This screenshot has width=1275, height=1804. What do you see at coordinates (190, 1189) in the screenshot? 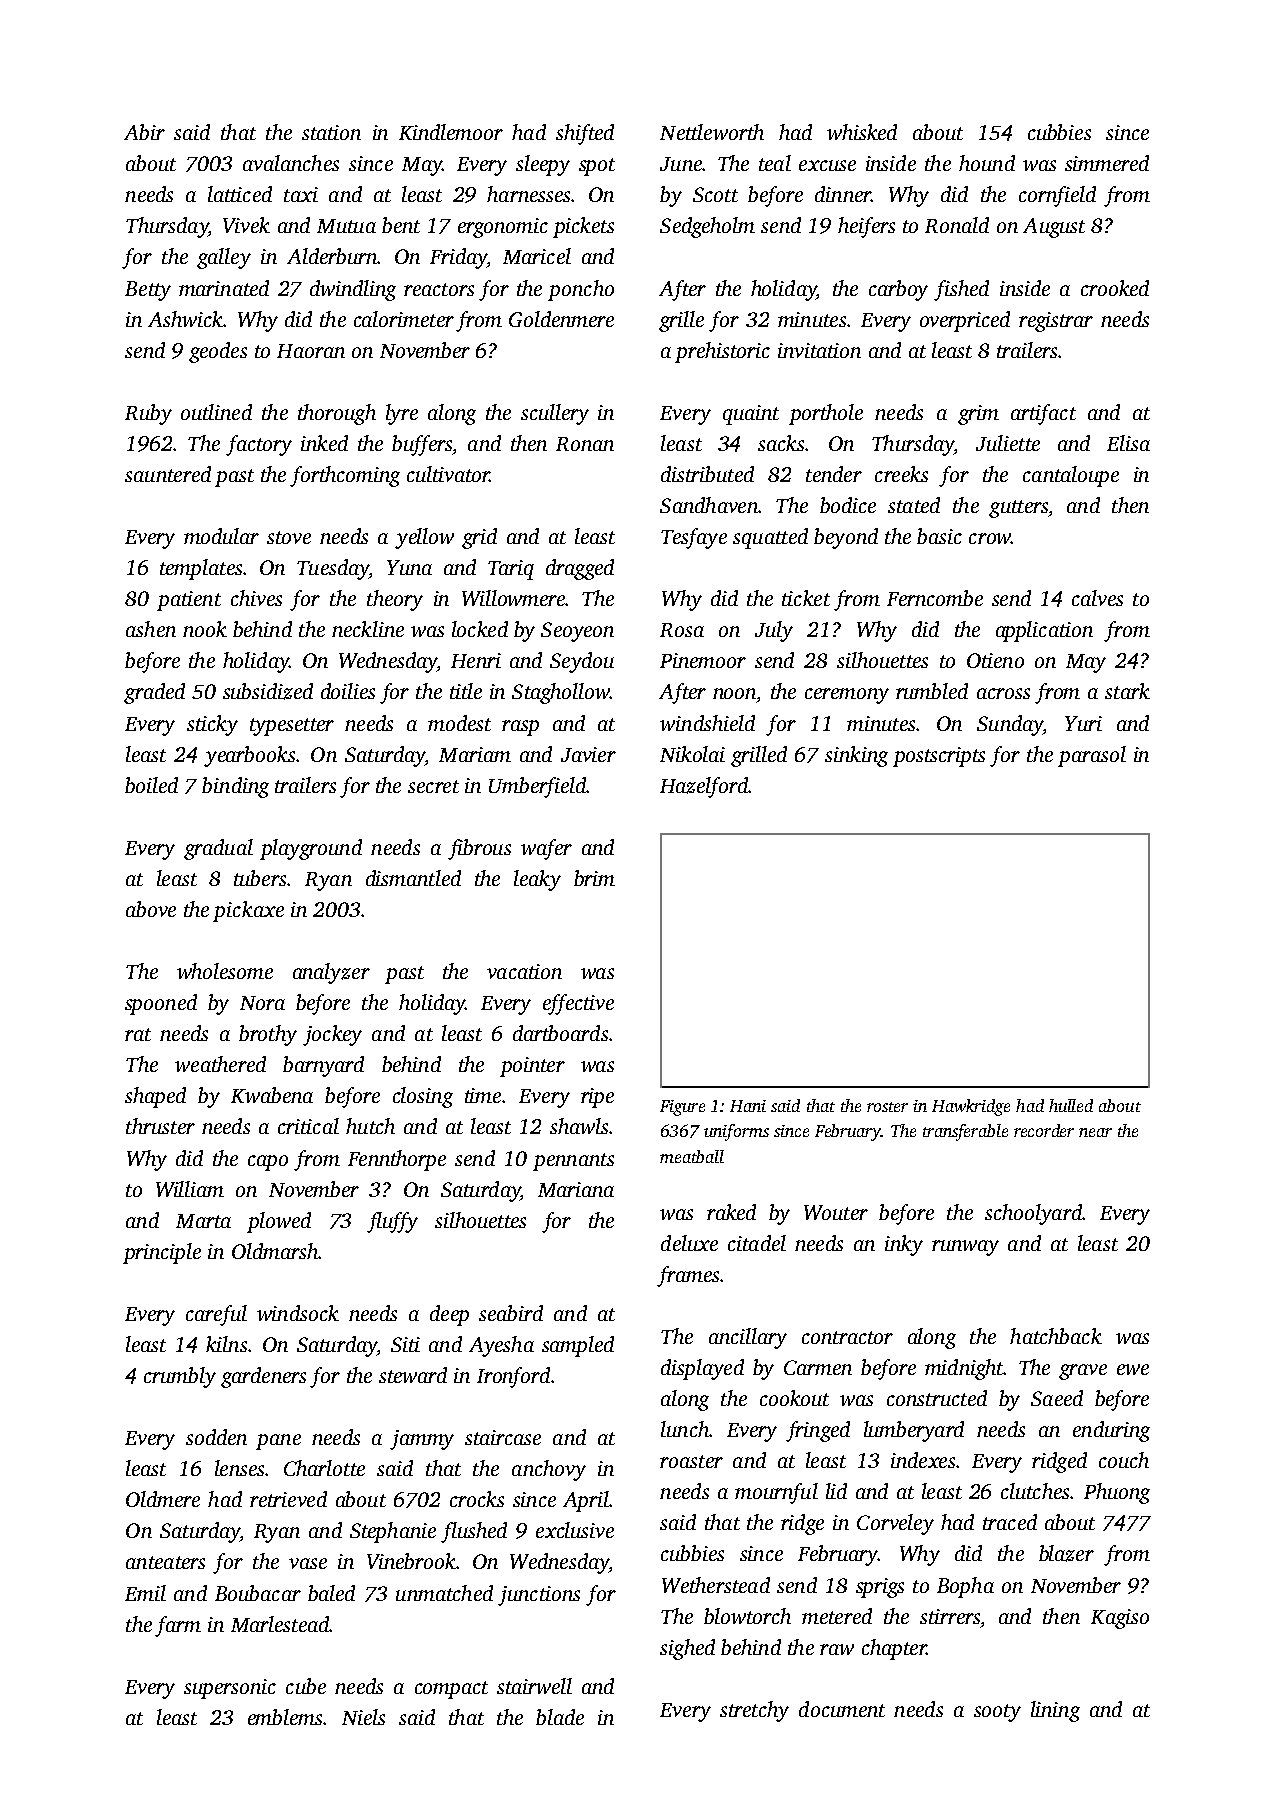
I see `William` at bounding box center [190, 1189].
